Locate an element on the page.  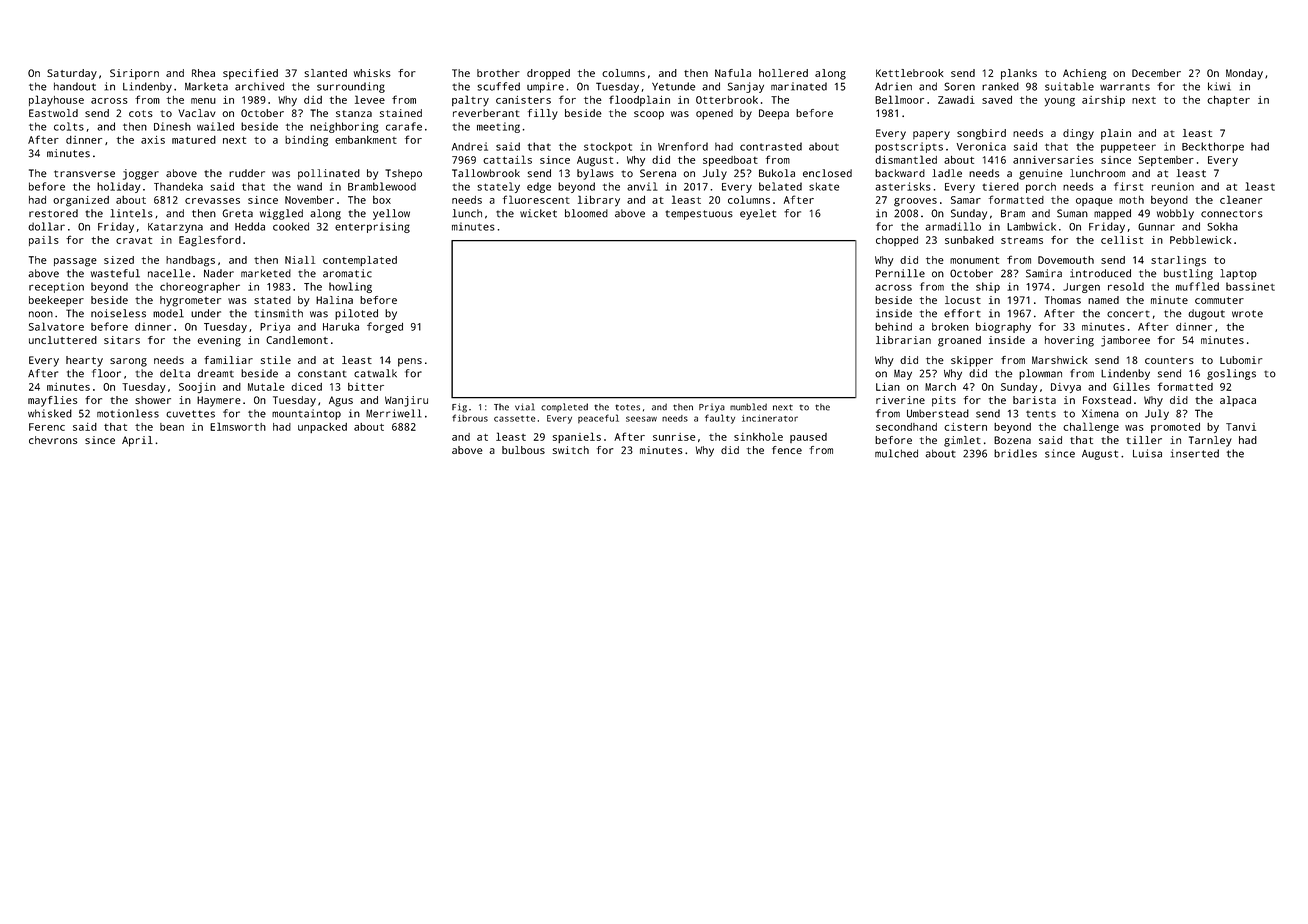
Saturday is located at coordinates (72, 74).
